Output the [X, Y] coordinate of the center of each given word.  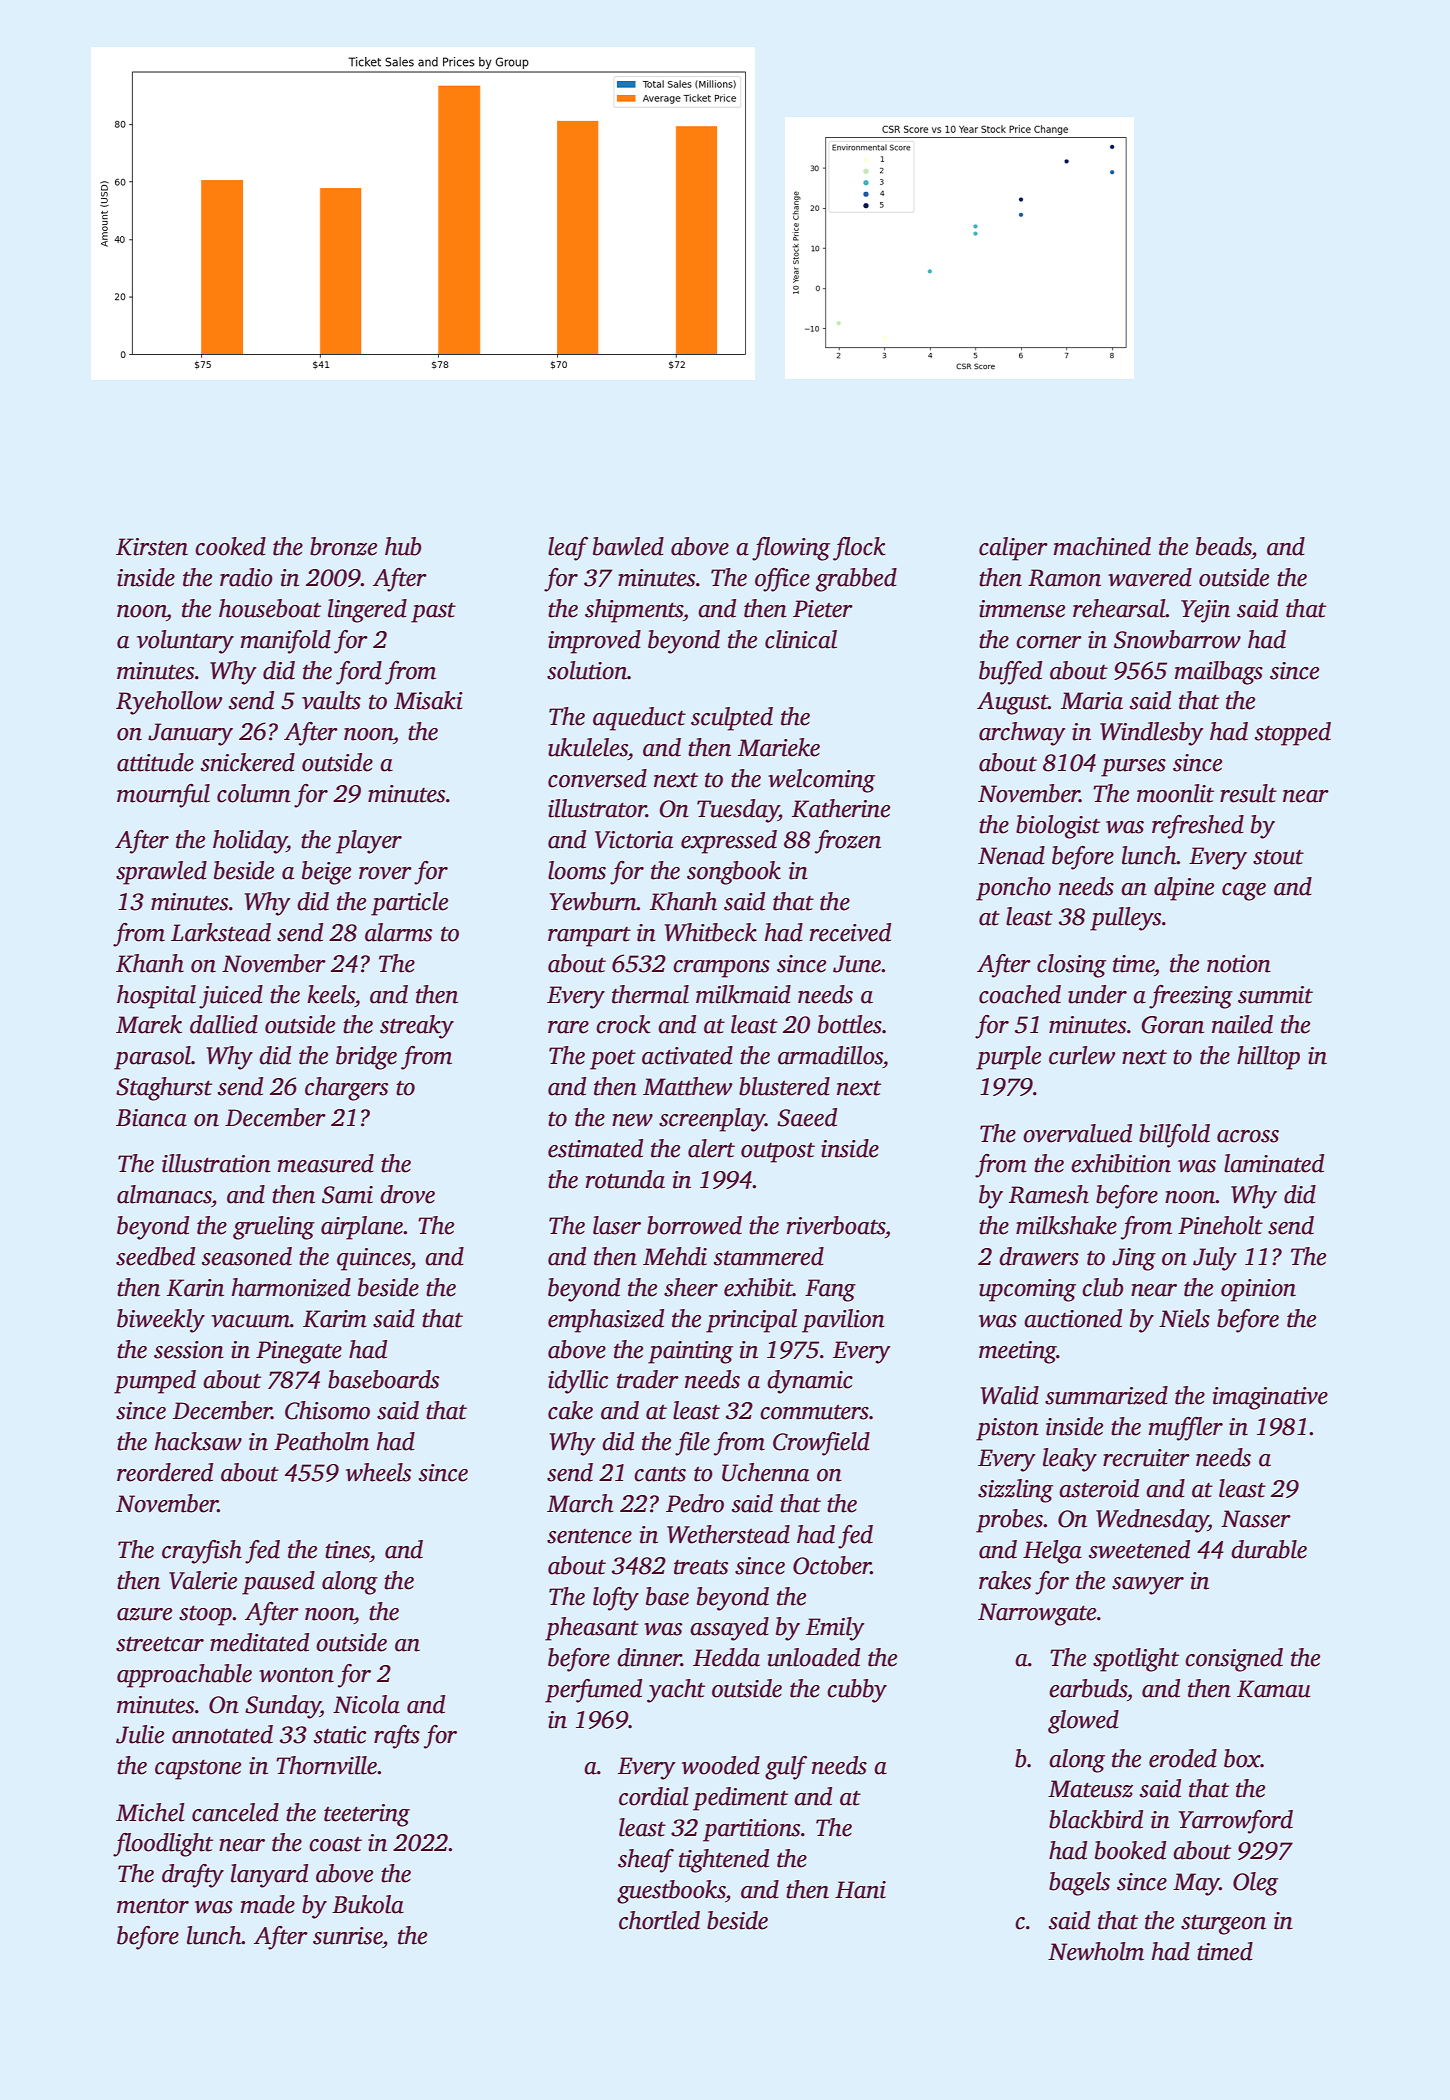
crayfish [202, 1552]
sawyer [1148, 1586]
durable [1269, 1549]
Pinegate [299, 1352]
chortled [659, 1920]
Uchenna [765, 1472]
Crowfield [821, 1444]
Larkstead [221, 932]
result [1248, 793]
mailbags [1219, 673]
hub [403, 546]
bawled [628, 546]
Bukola [368, 1904]
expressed [729, 842]
